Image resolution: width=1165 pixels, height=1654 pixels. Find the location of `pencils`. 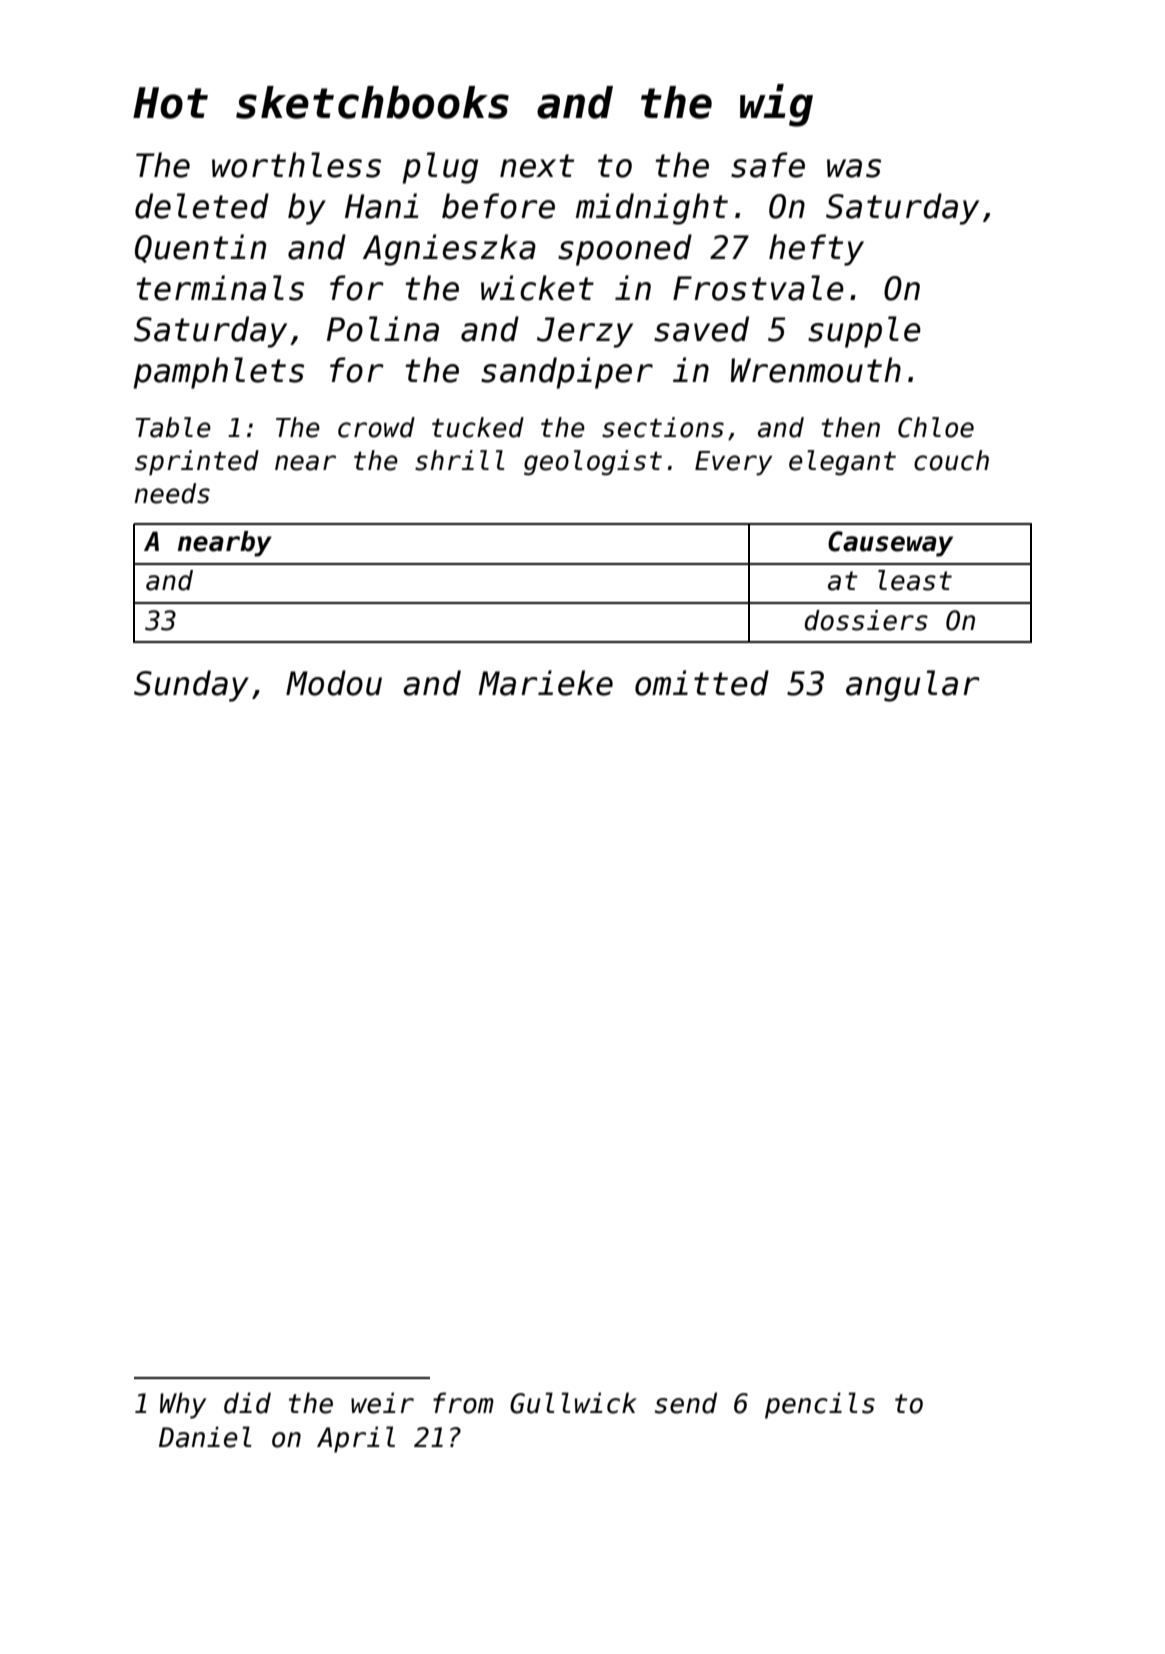

pencils is located at coordinates (820, 1405).
